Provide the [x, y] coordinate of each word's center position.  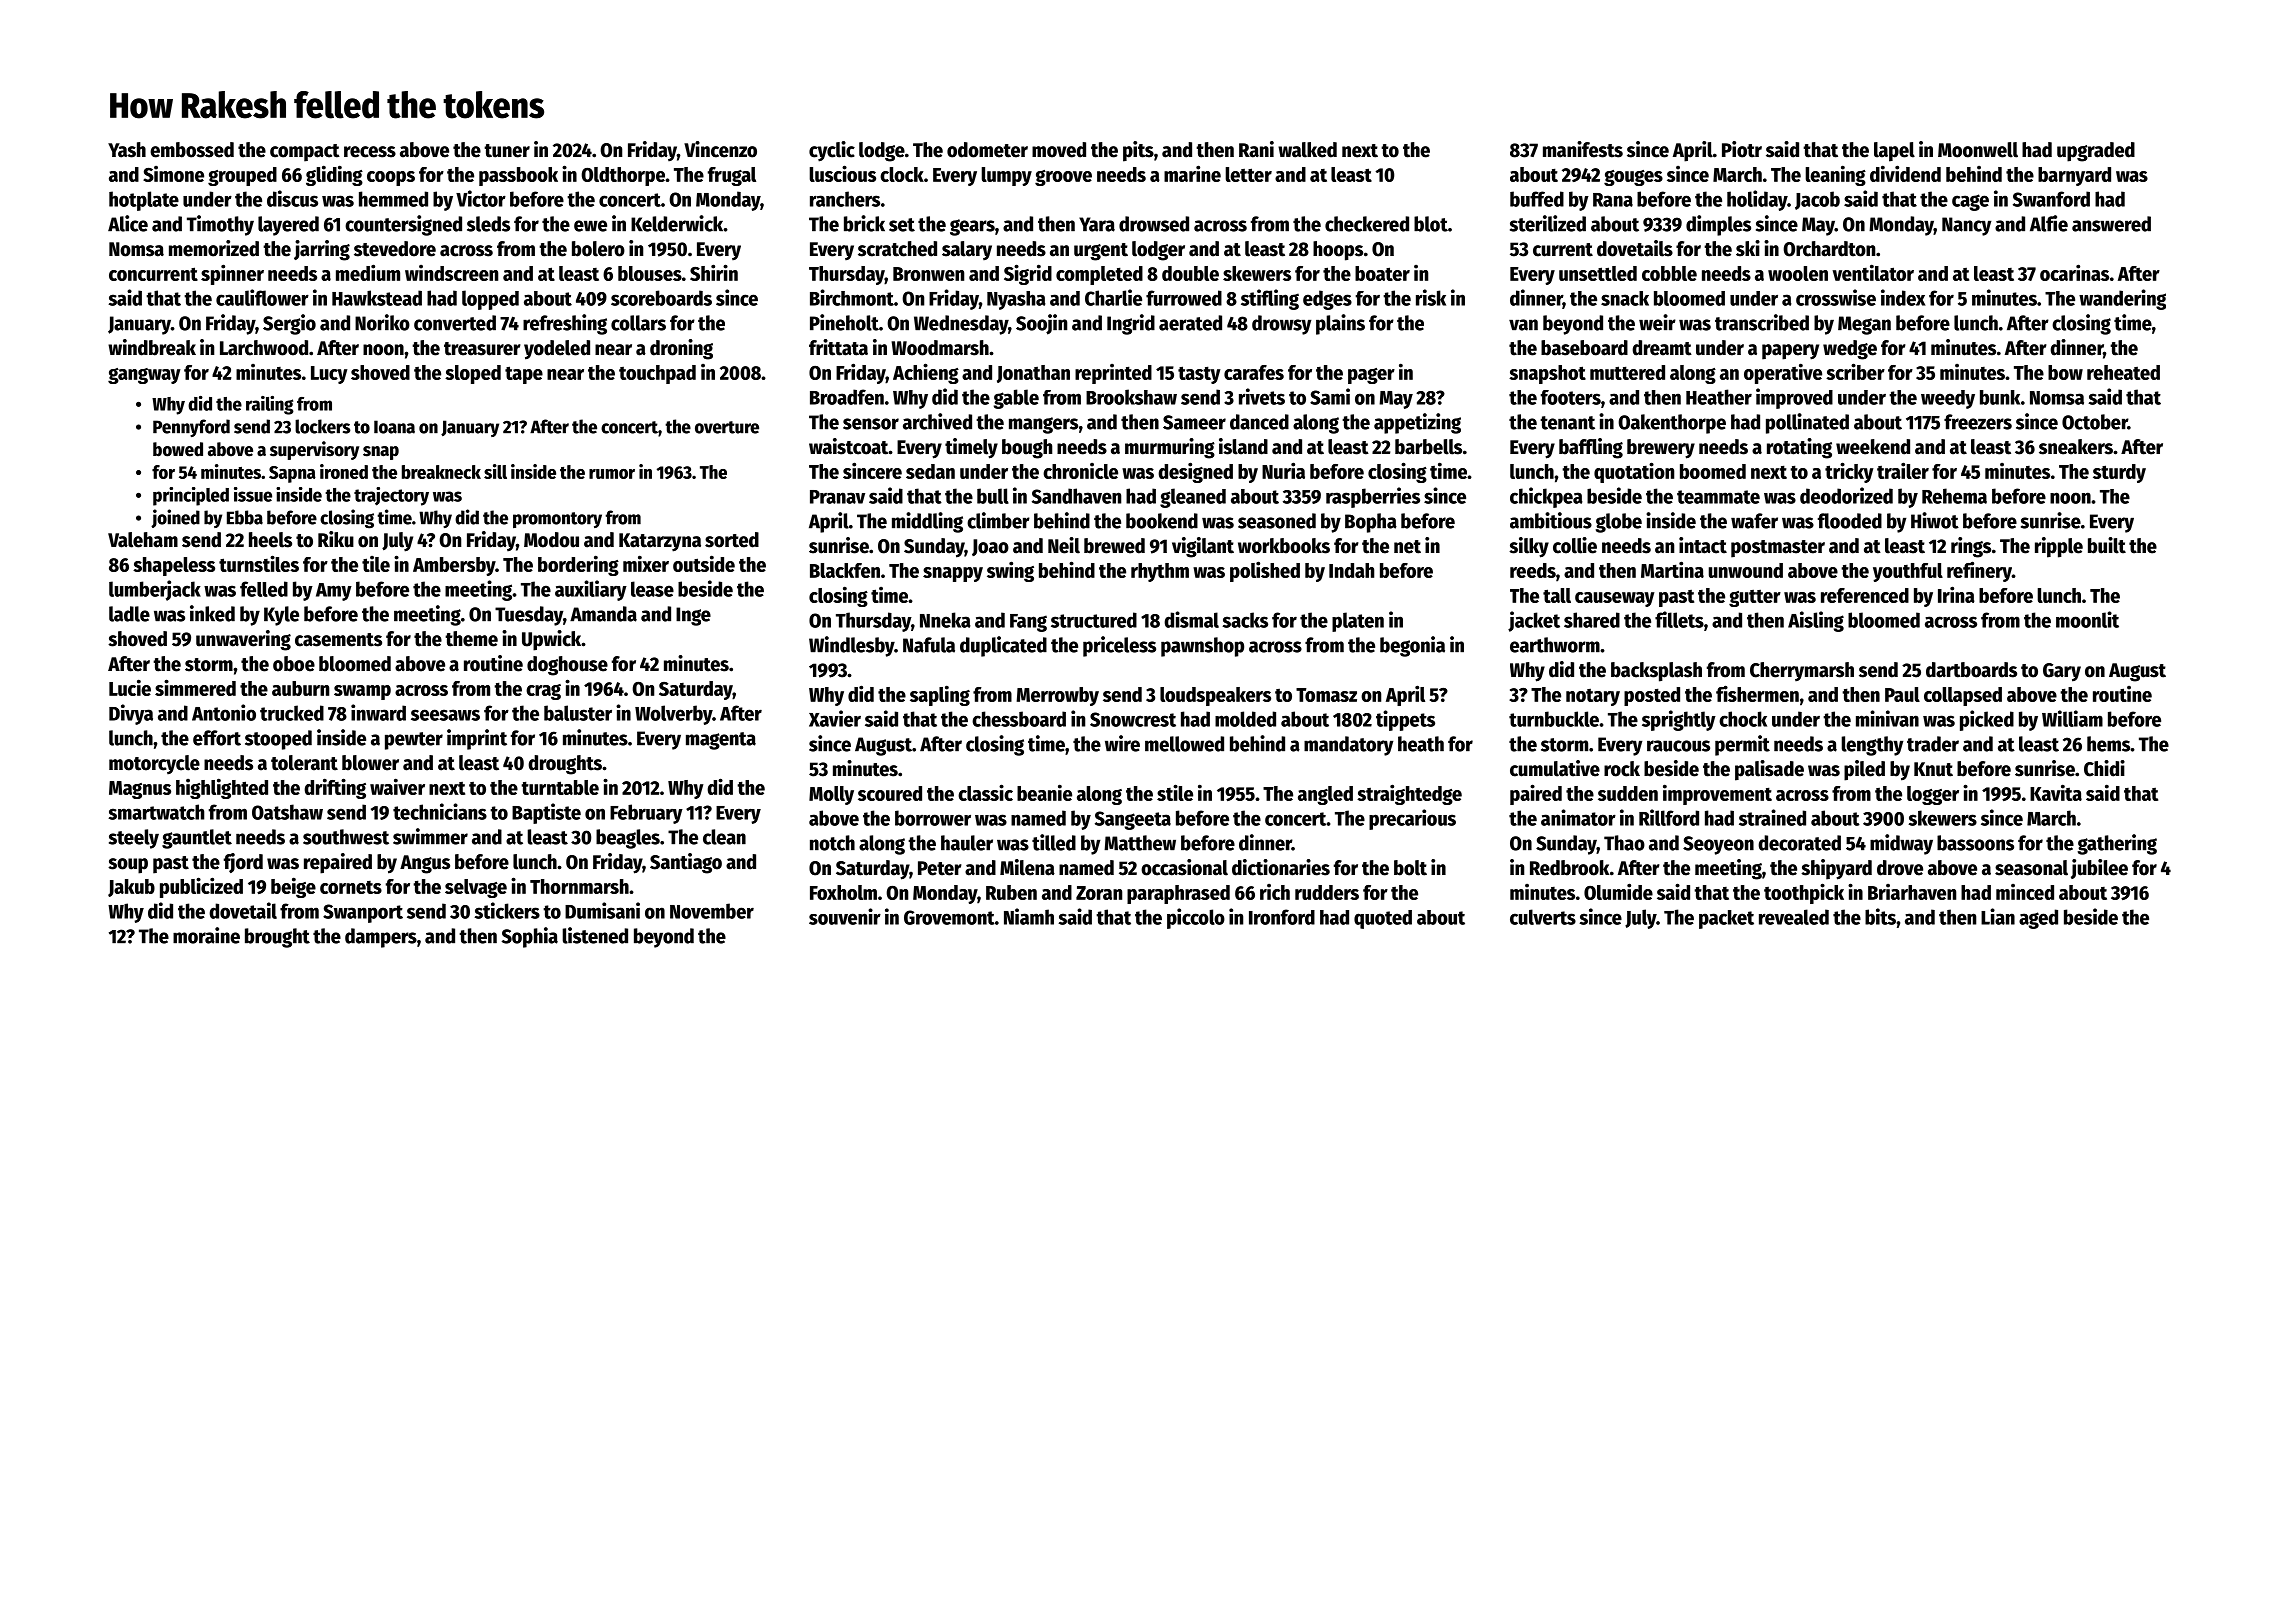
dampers [381, 938]
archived [937, 421]
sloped [473, 374]
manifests [1583, 149]
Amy [334, 592]
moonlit [2087, 619]
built [2107, 545]
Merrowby [1057, 696]
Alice [128, 223]
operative [1783, 373]
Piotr [1742, 149]
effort [217, 738]
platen [1358, 622]
